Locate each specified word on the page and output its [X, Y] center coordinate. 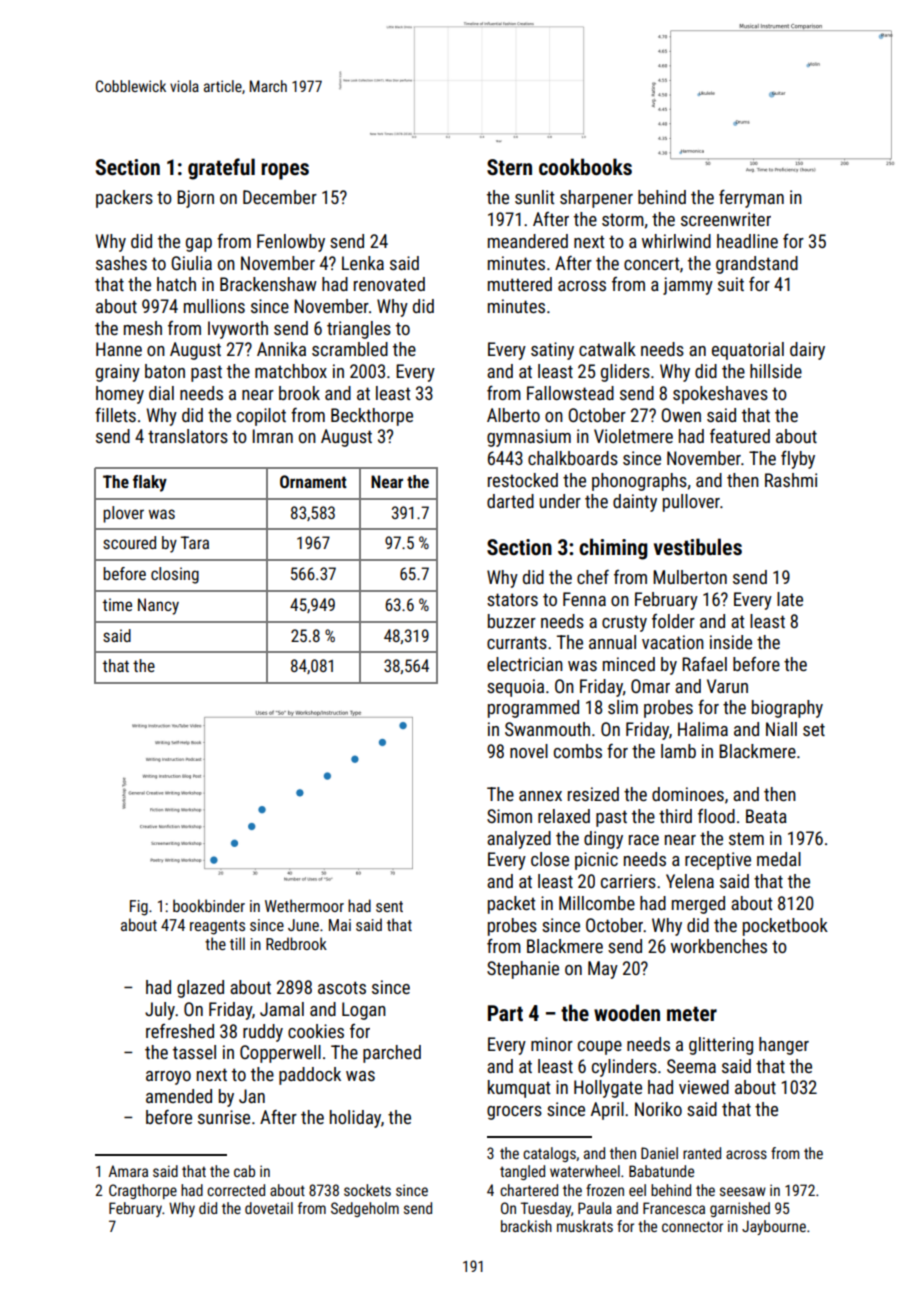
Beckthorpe [372, 417]
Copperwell [280, 1054]
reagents [217, 927]
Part [505, 1013]
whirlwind [676, 241]
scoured [129, 542]
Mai [340, 925]
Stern [509, 167]
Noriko [658, 1109]
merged [698, 905]
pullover [691, 503]
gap [199, 245]
